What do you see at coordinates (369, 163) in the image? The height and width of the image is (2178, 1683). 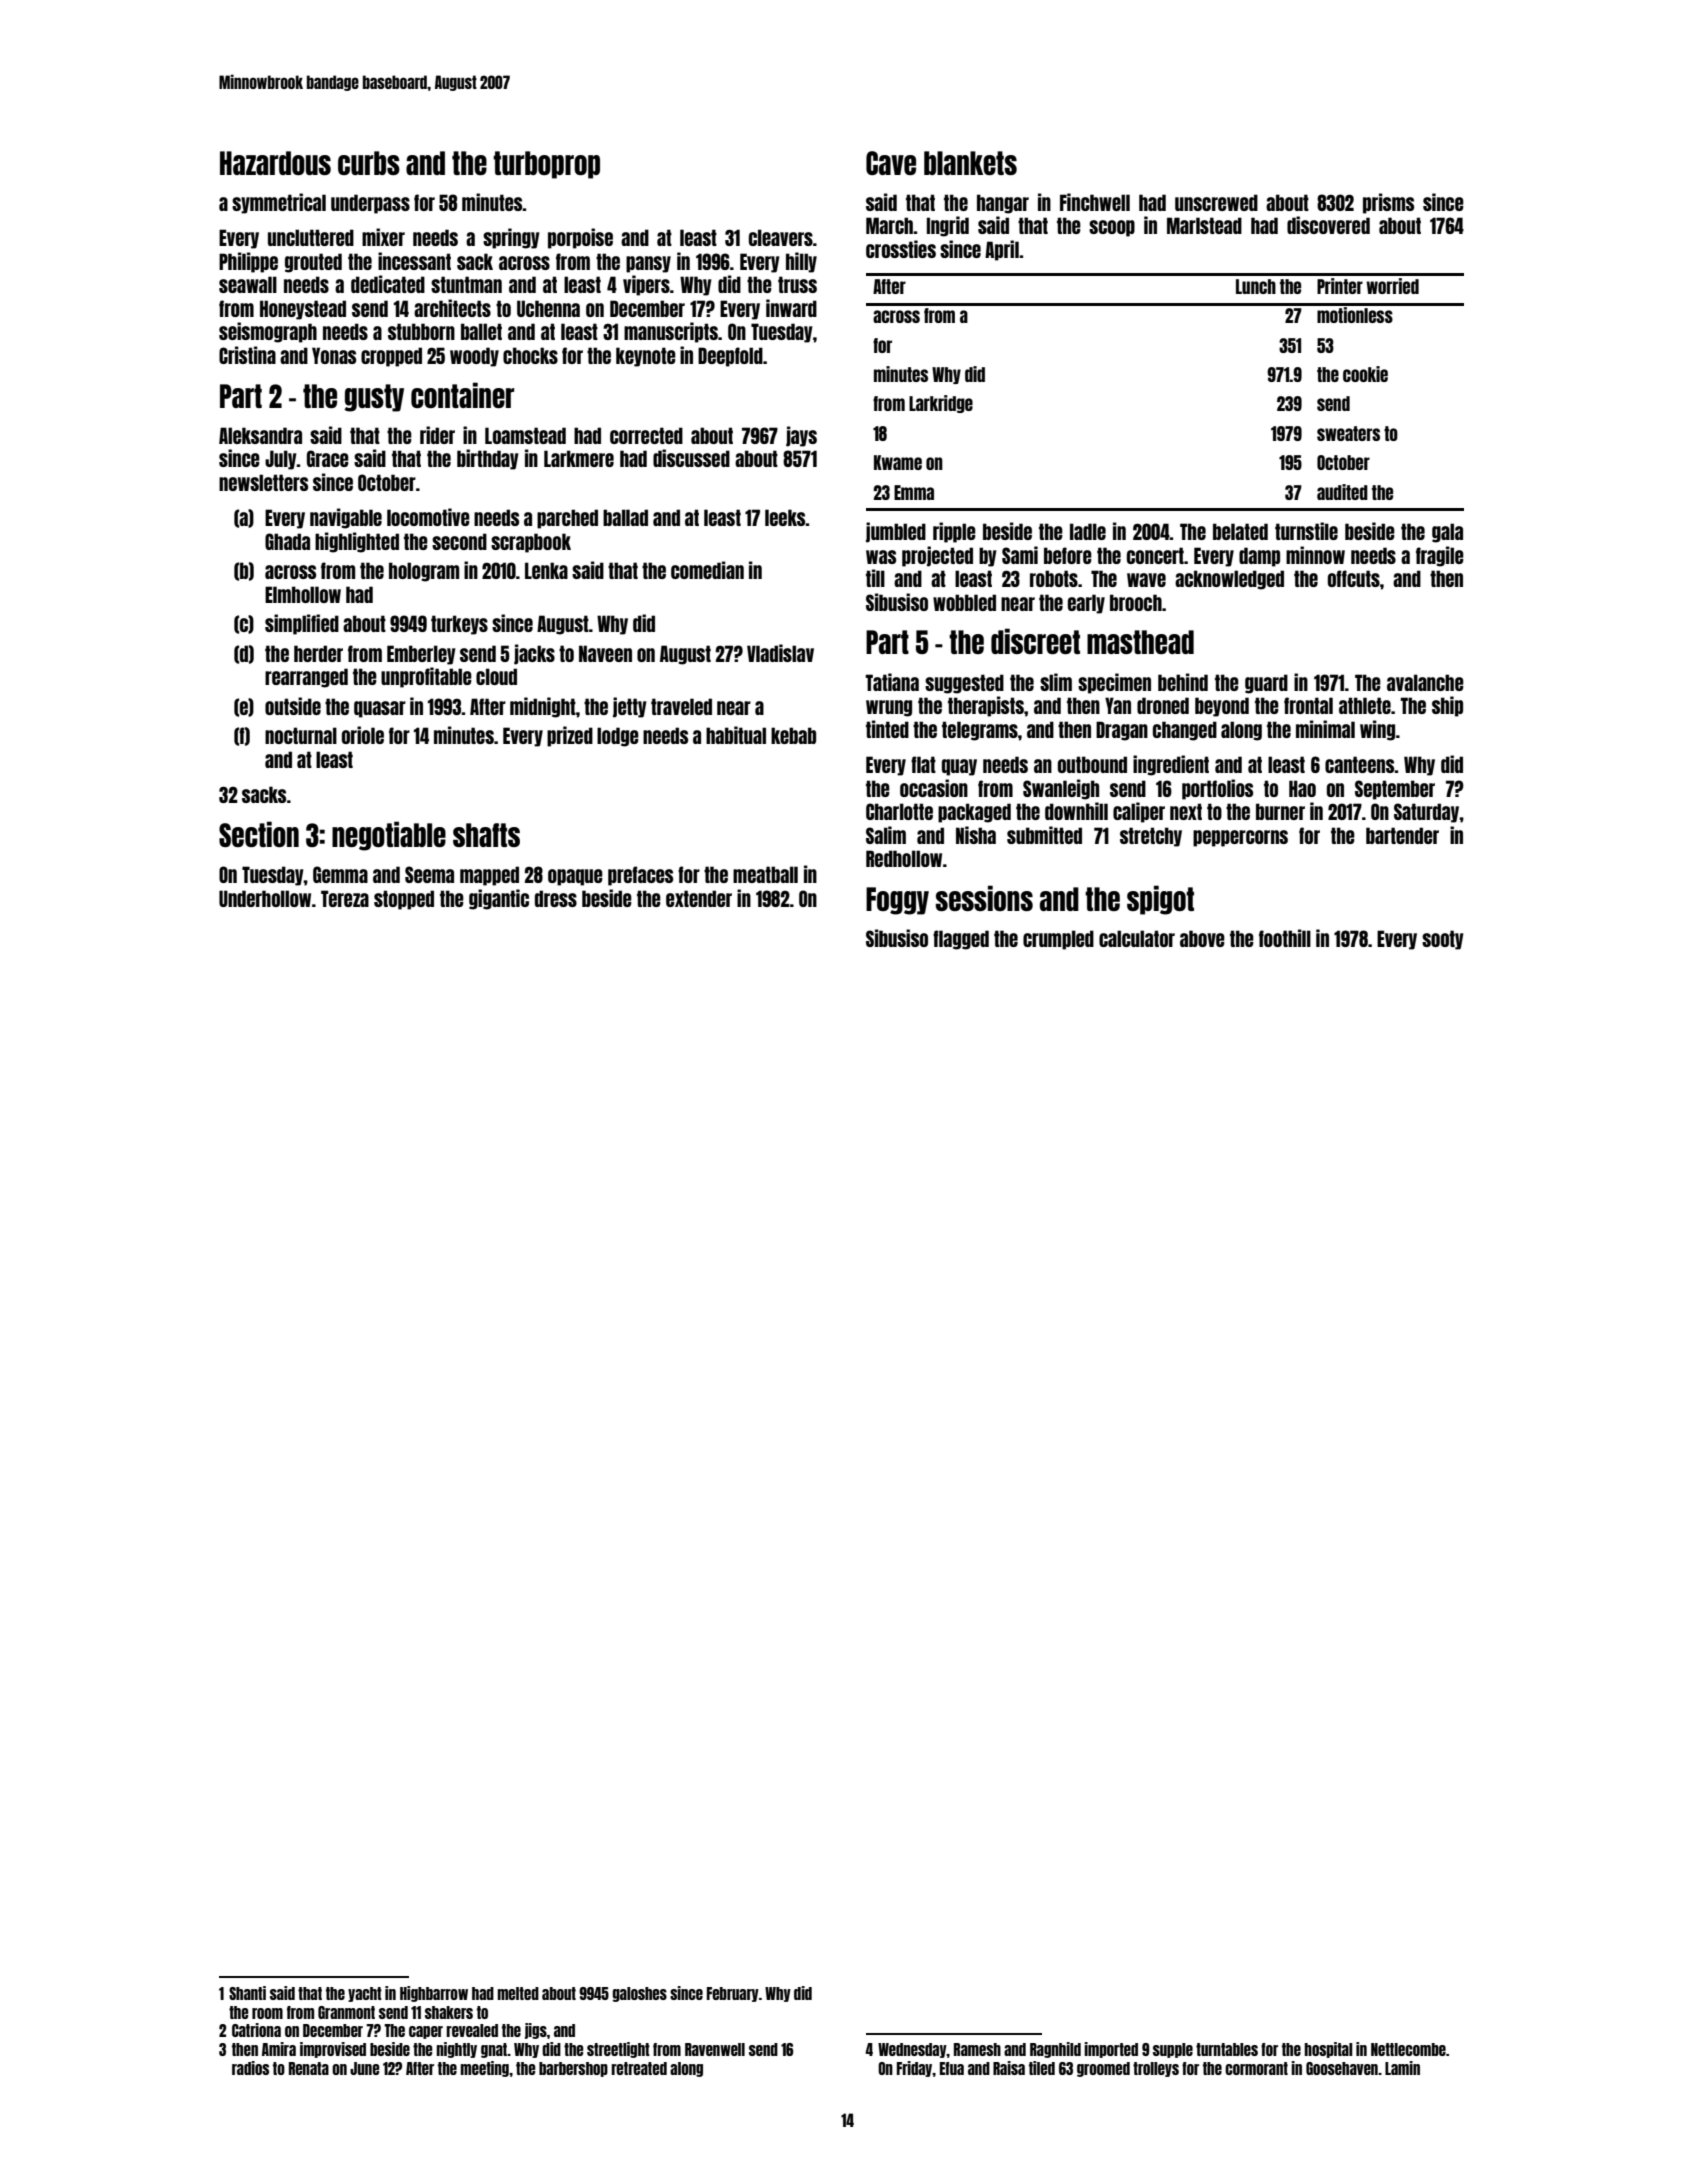 I see `curbs` at bounding box center [369, 163].
